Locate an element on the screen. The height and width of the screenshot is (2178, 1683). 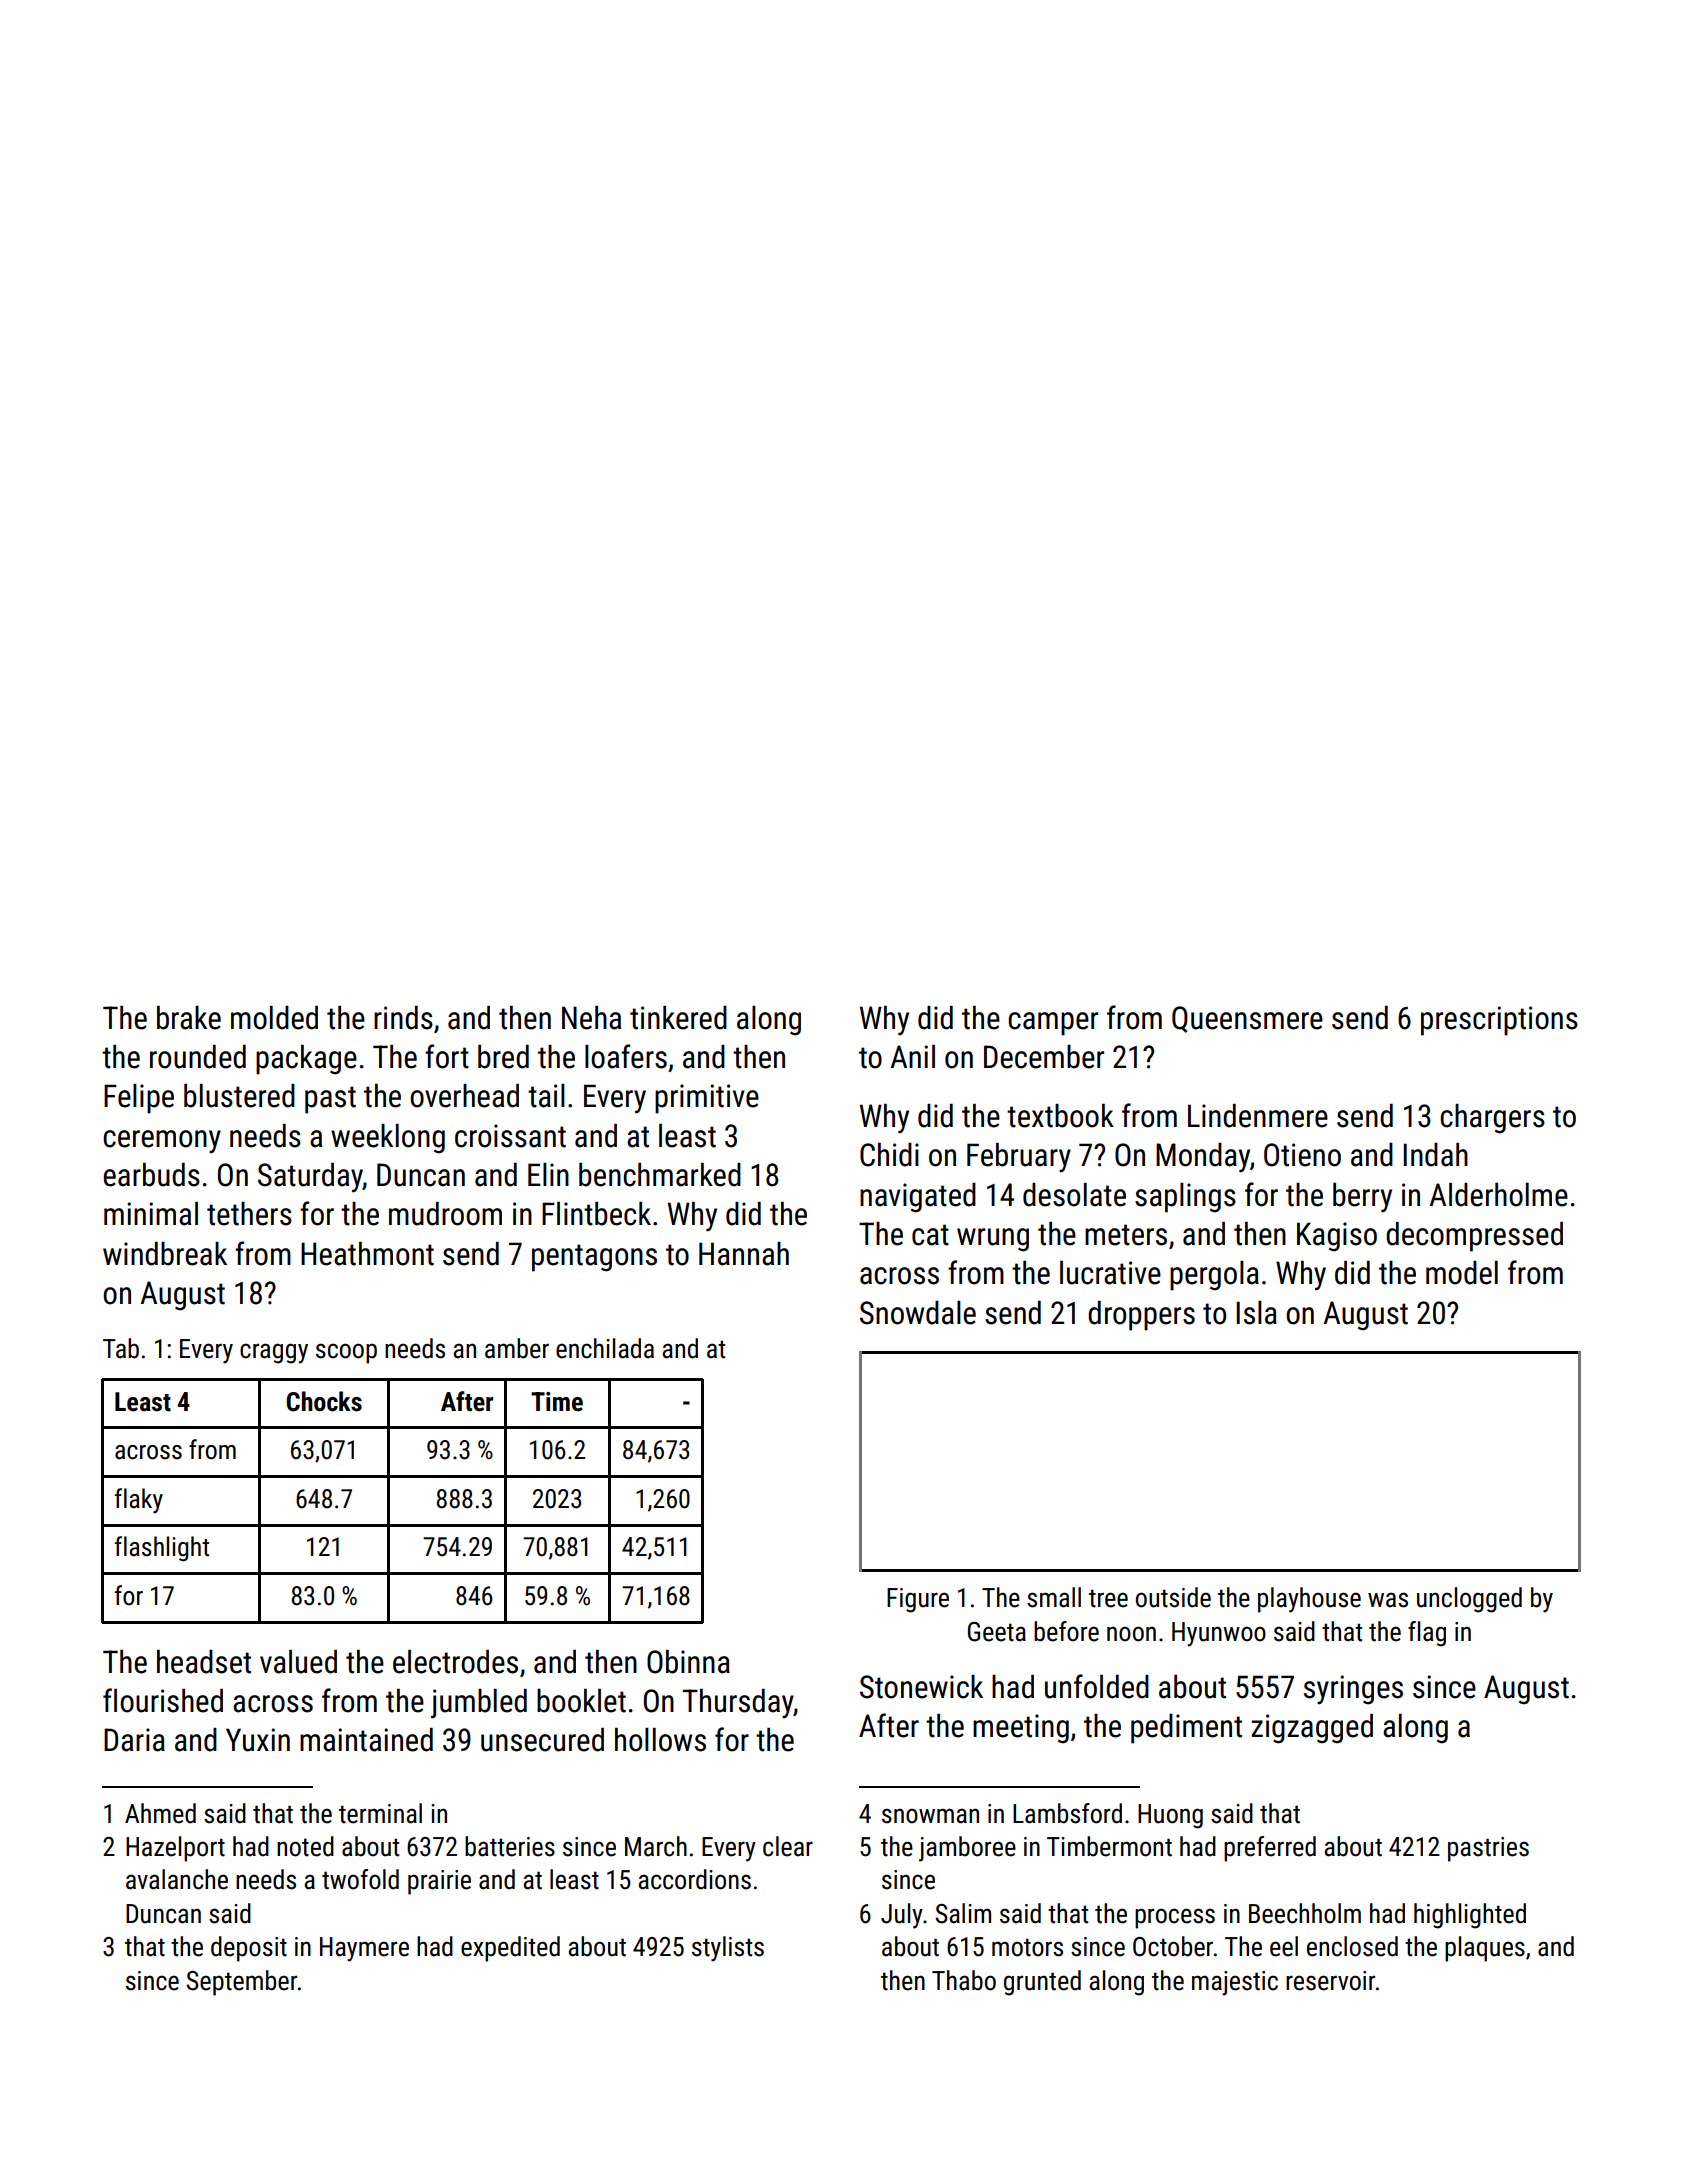
Time is located at coordinates (557, 1402).
